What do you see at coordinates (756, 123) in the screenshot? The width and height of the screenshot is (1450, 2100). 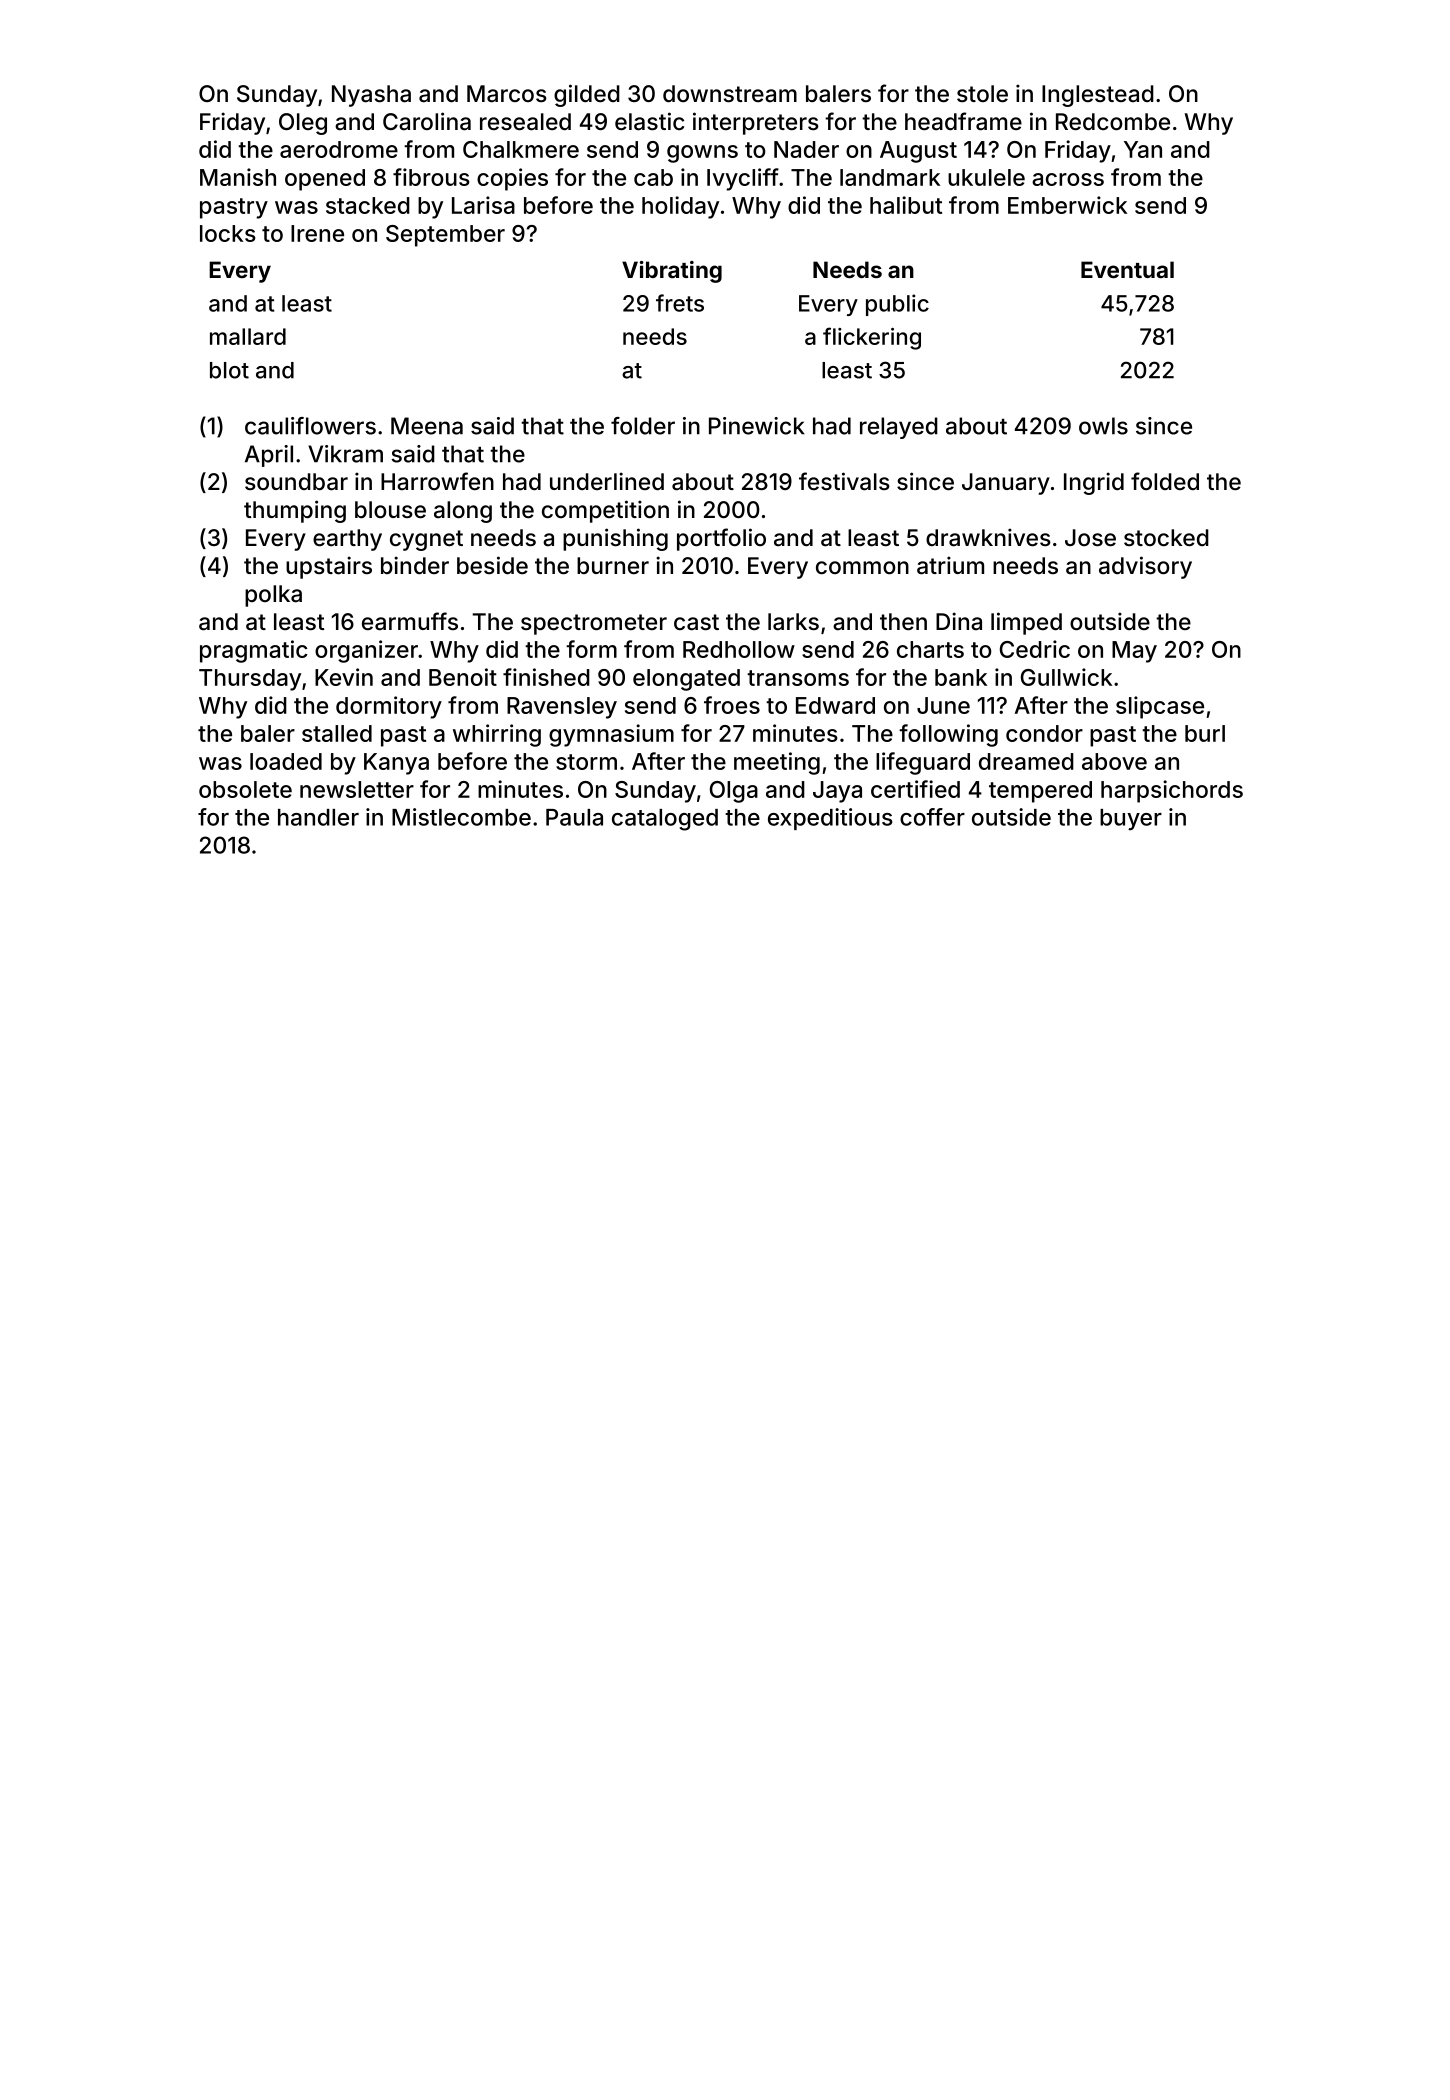 I see `interpreters` at bounding box center [756, 123].
